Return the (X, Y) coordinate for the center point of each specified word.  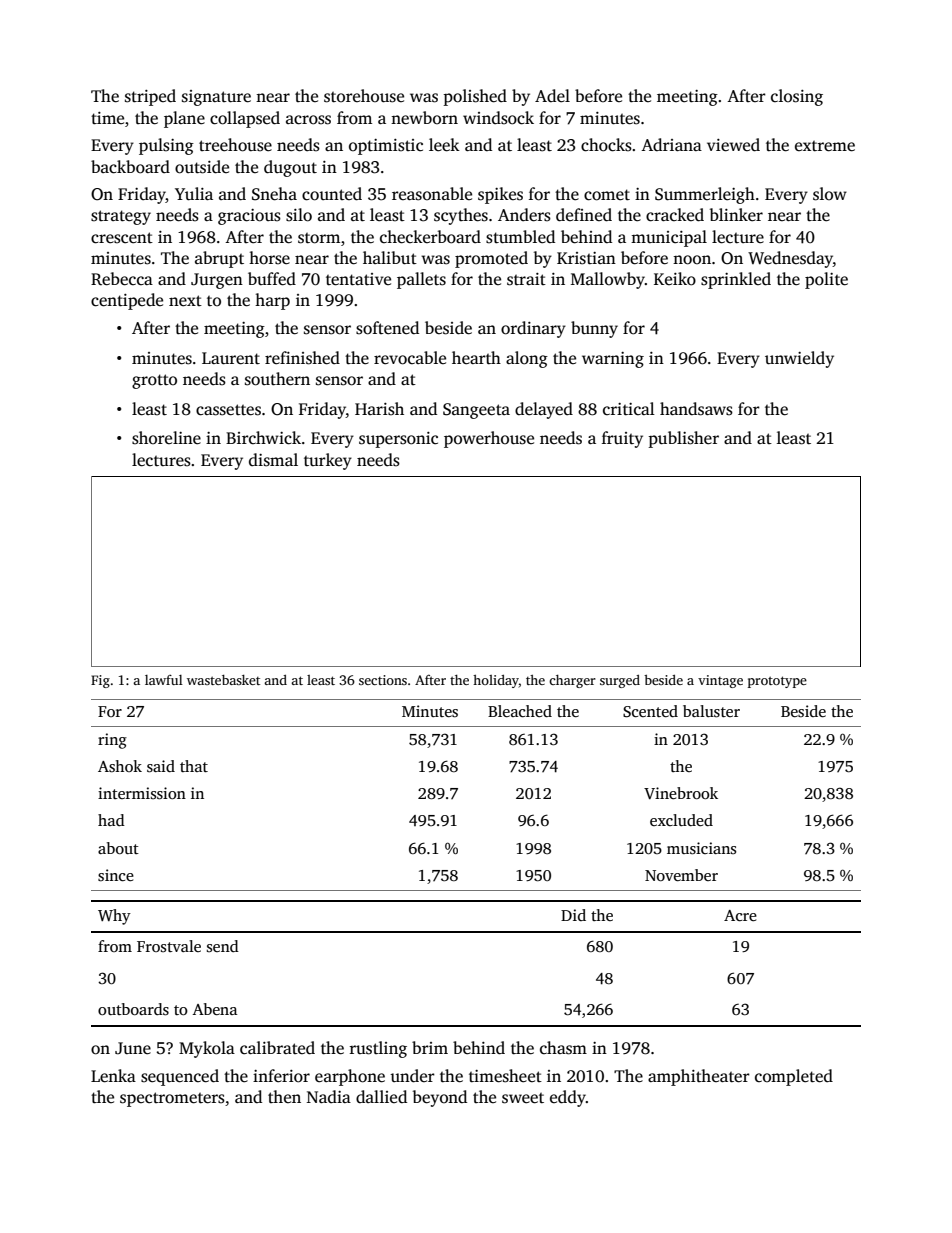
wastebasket (223, 680)
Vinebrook (681, 793)
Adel (552, 96)
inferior (281, 1076)
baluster (711, 711)
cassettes (228, 410)
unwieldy (799, 359)
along (527, 359)
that (194, 766)
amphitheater (699, 1077)
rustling (378, 1049)
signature (216, 98)
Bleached (520, 711)
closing (797, 97)
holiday (496, 681)
